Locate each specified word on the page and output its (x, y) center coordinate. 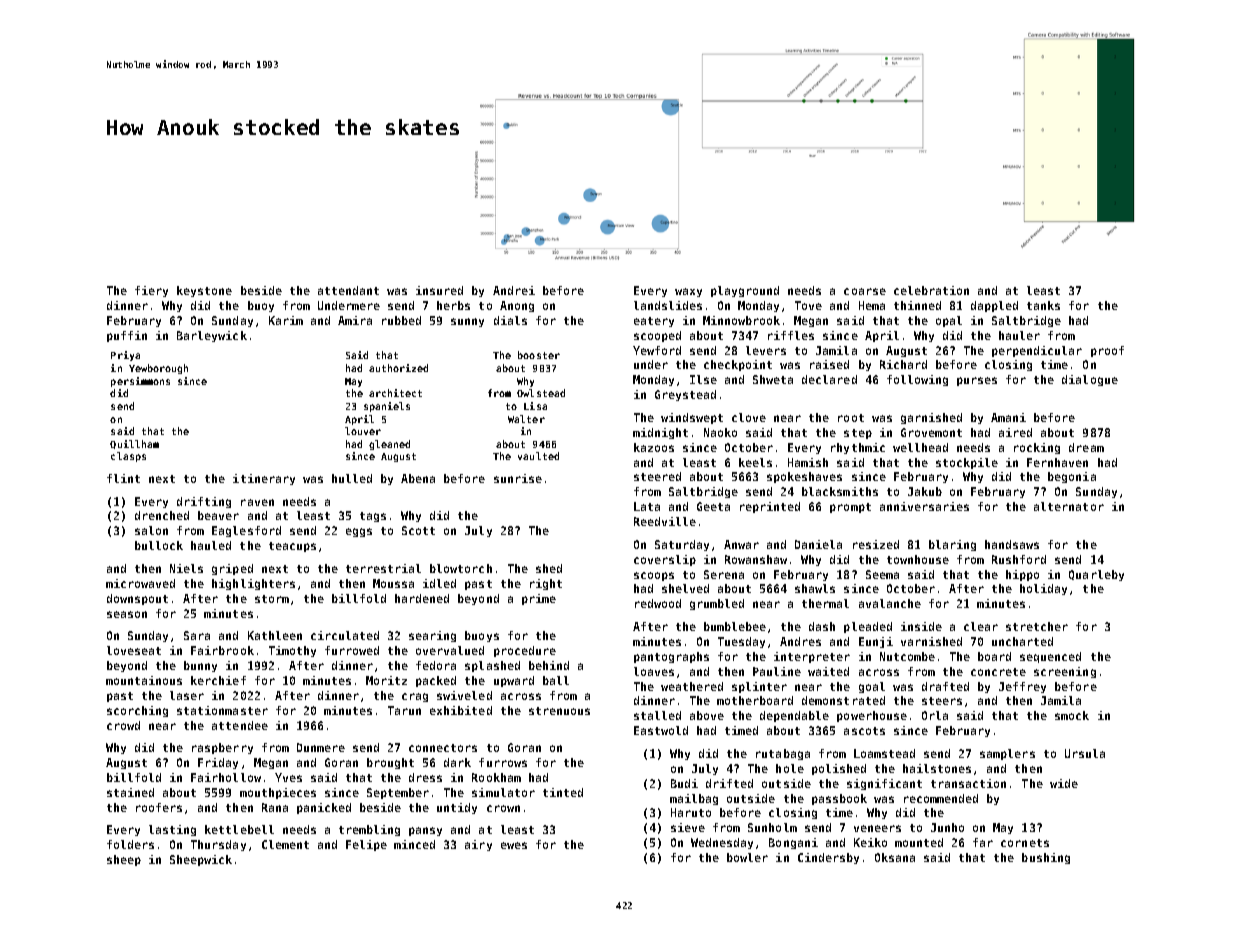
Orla (935, 715)
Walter (526, 419)
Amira (355, 320)
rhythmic (858, 448)
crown (503, 808)
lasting (172, 830)
